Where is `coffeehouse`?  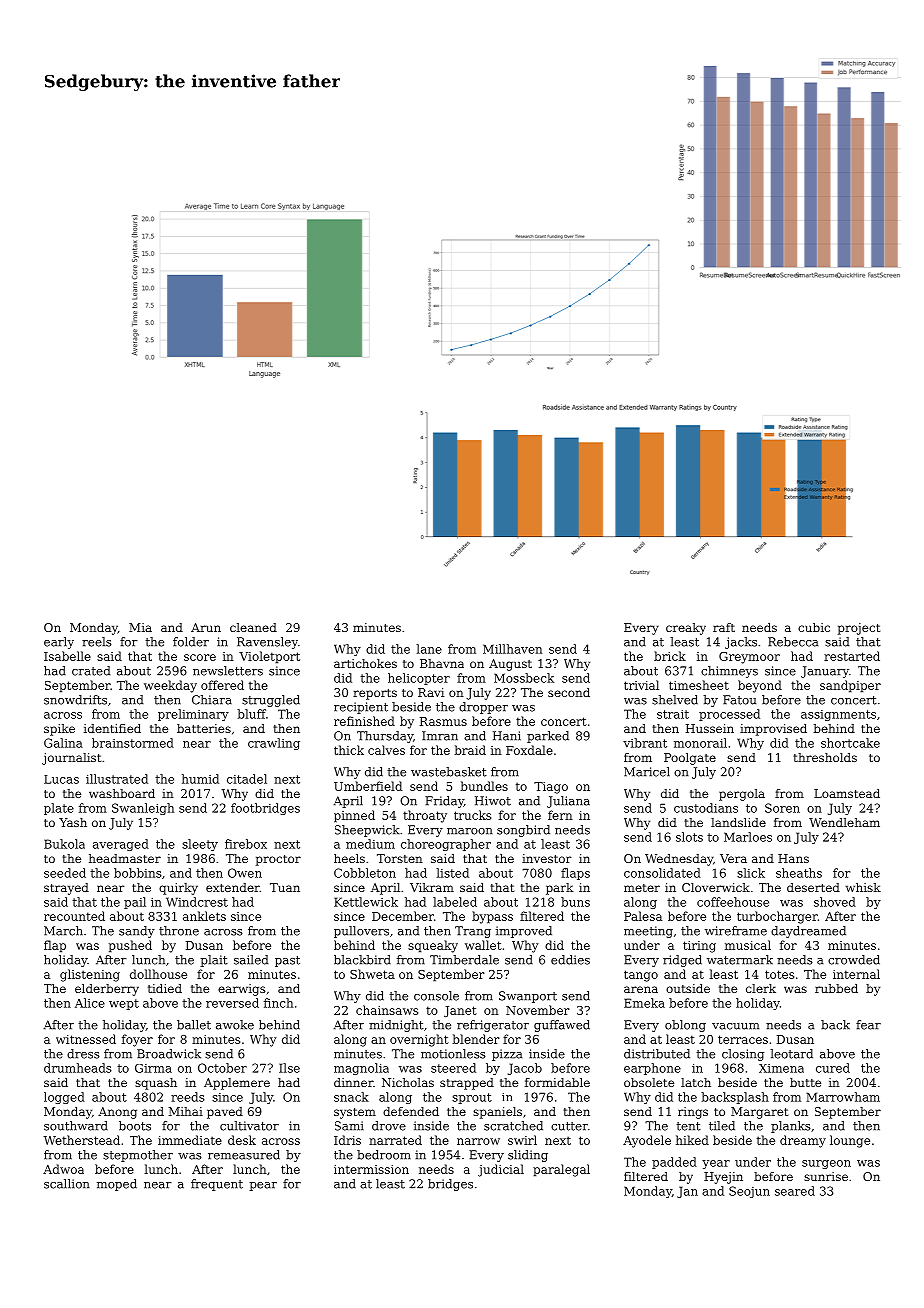 coffeehouse is located at coordinates (733, 902).
